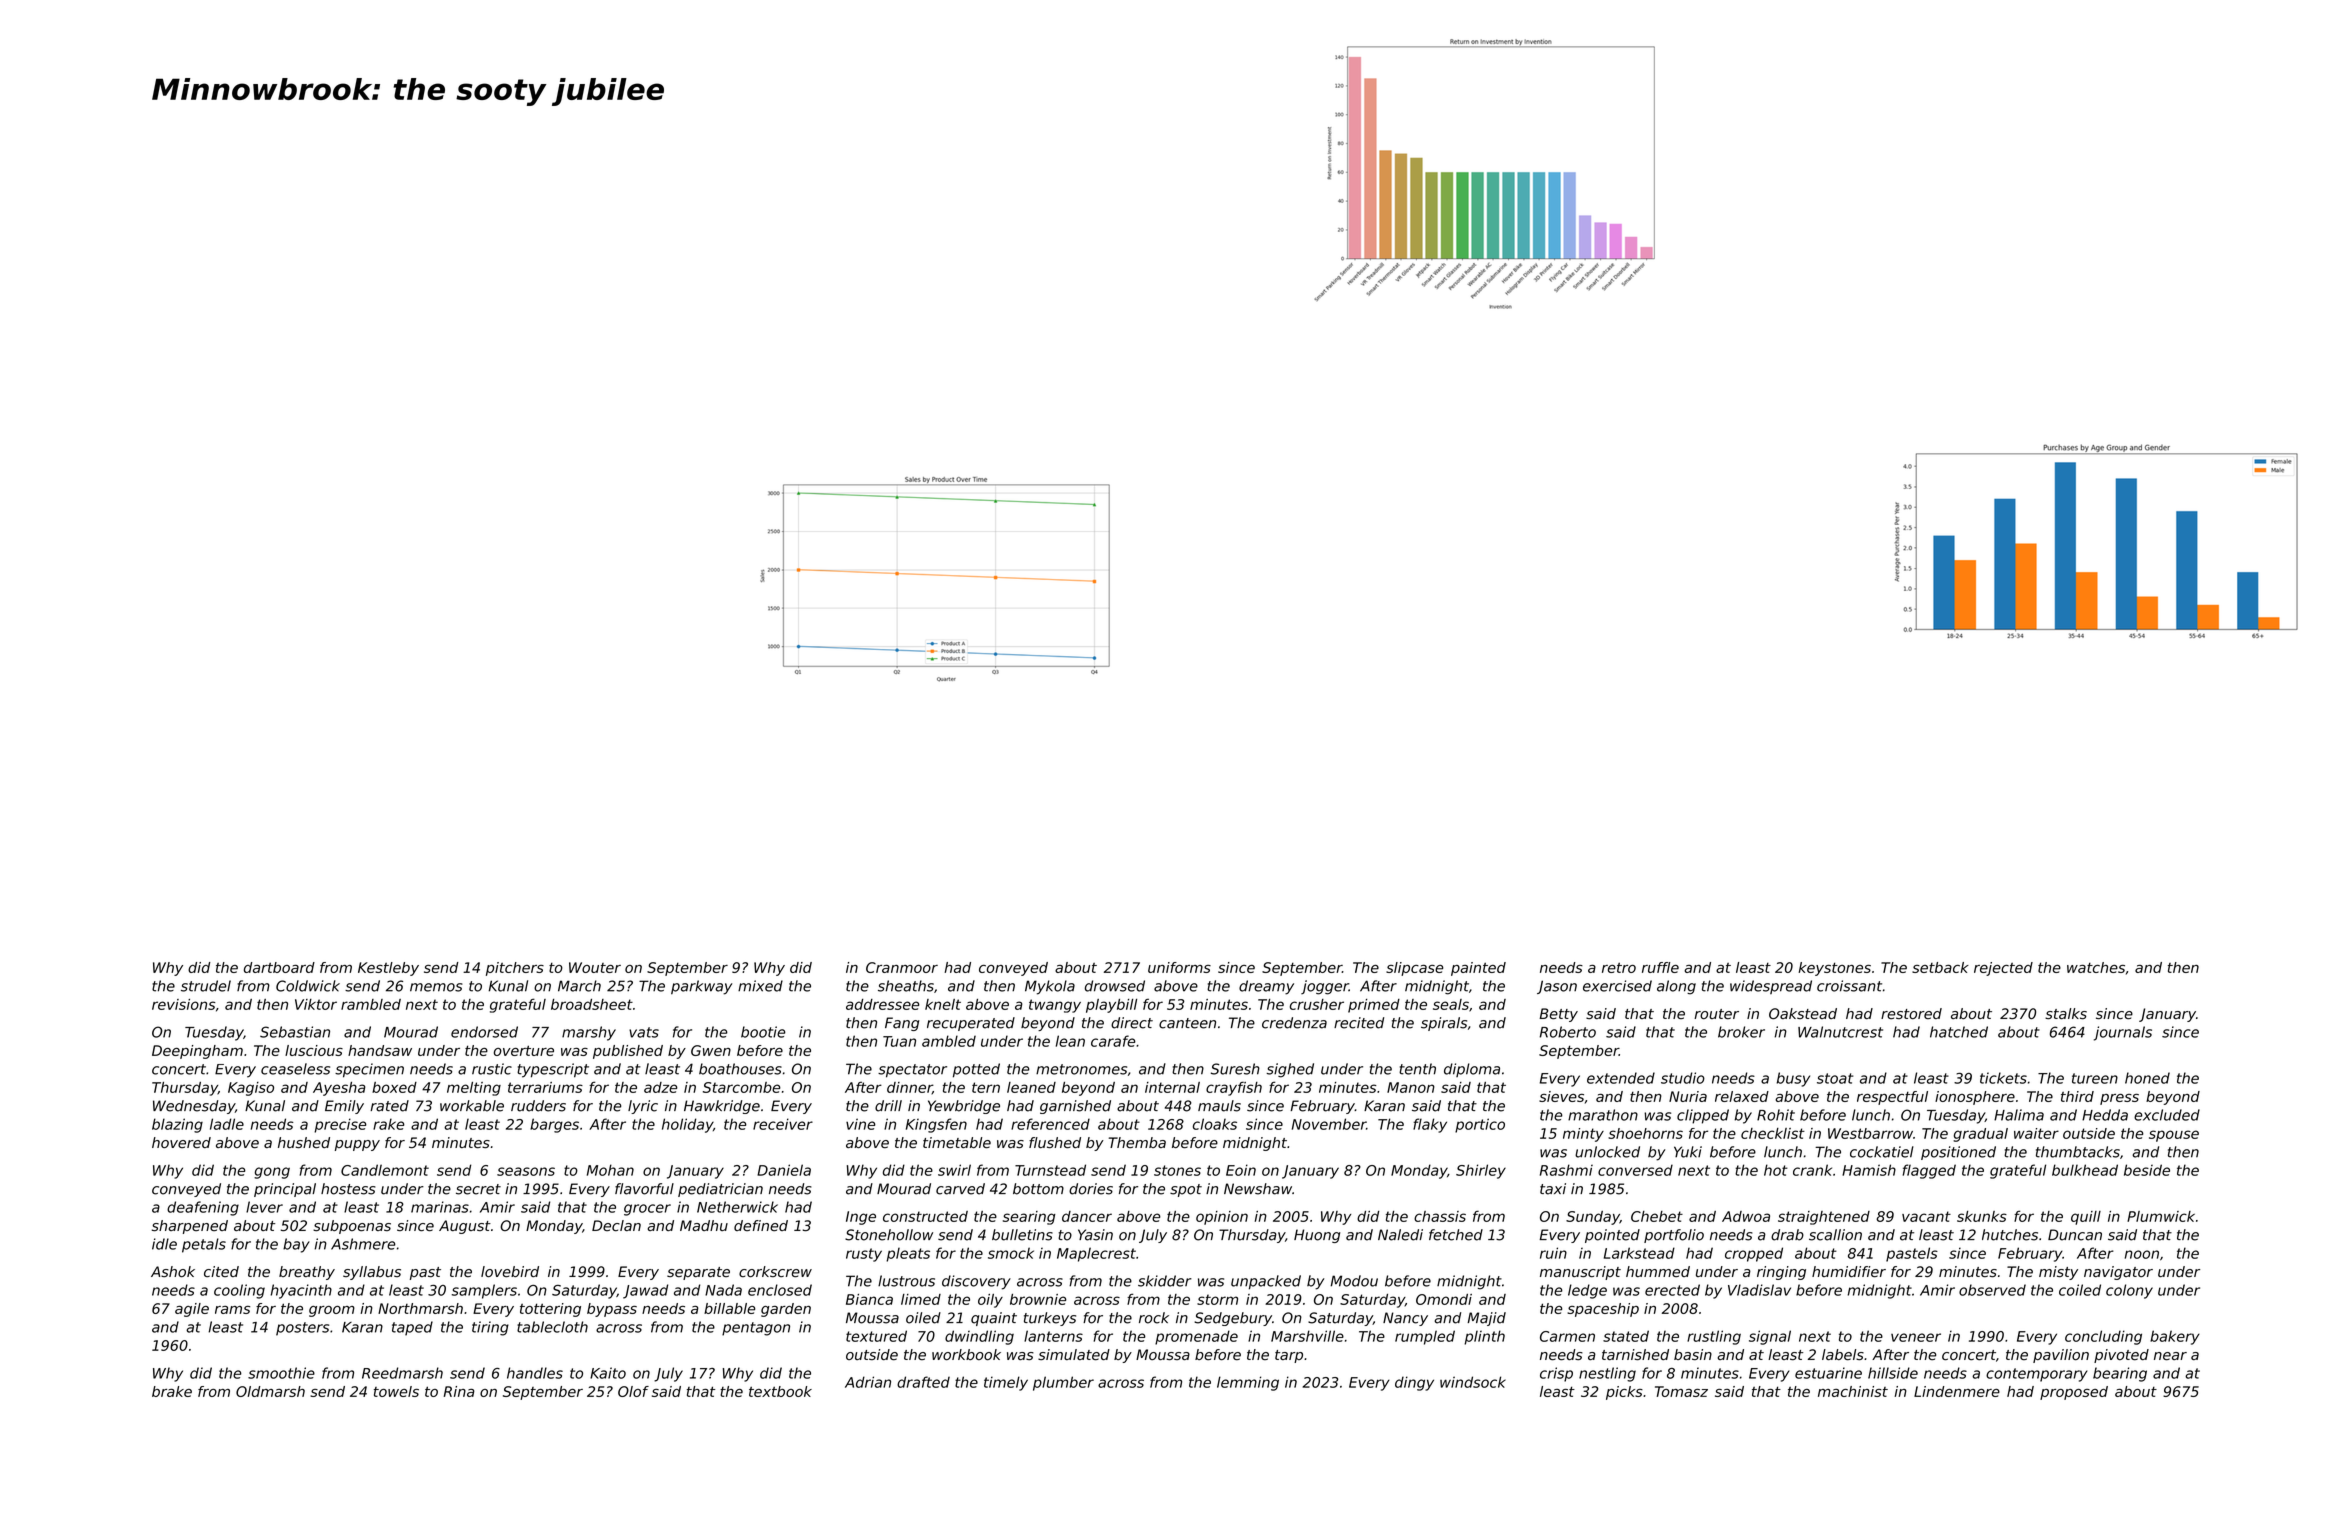 This page has height=1521, width=2351. Describe the element at coordinates (1294, 1023) in the page. I see `credenza` at that location.
